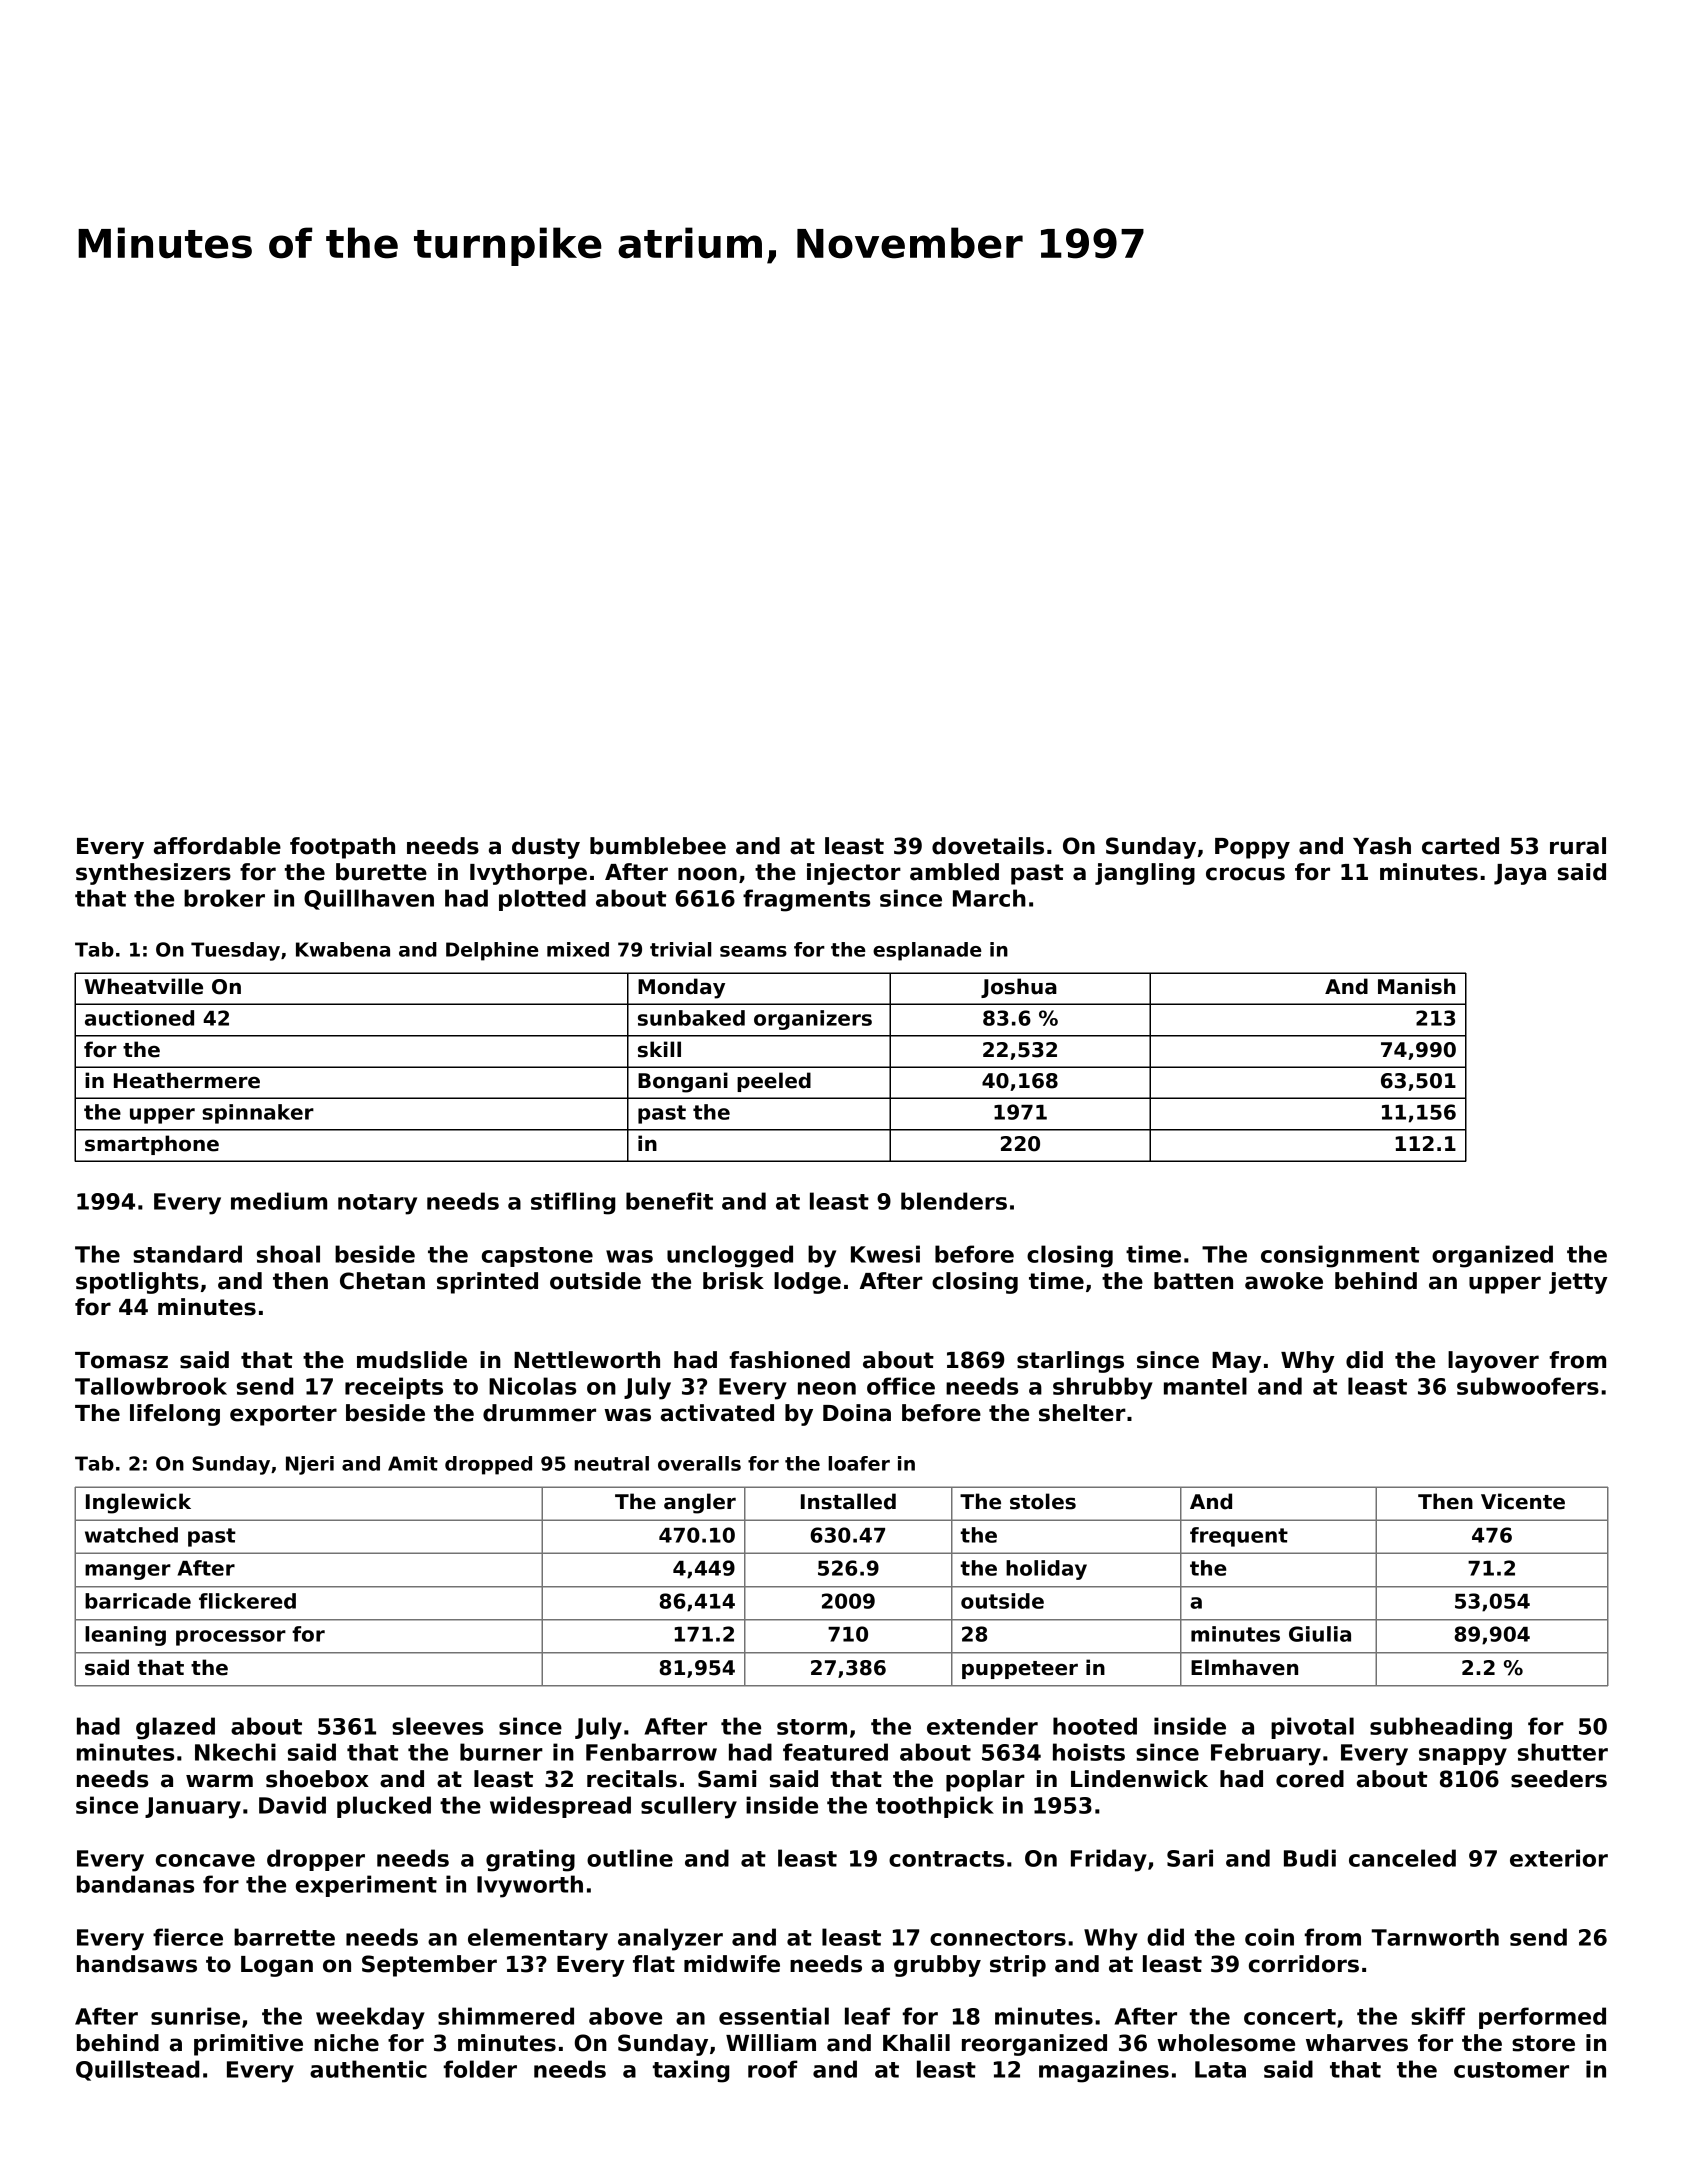  I want to click on customer, so click(1511, 2070).
